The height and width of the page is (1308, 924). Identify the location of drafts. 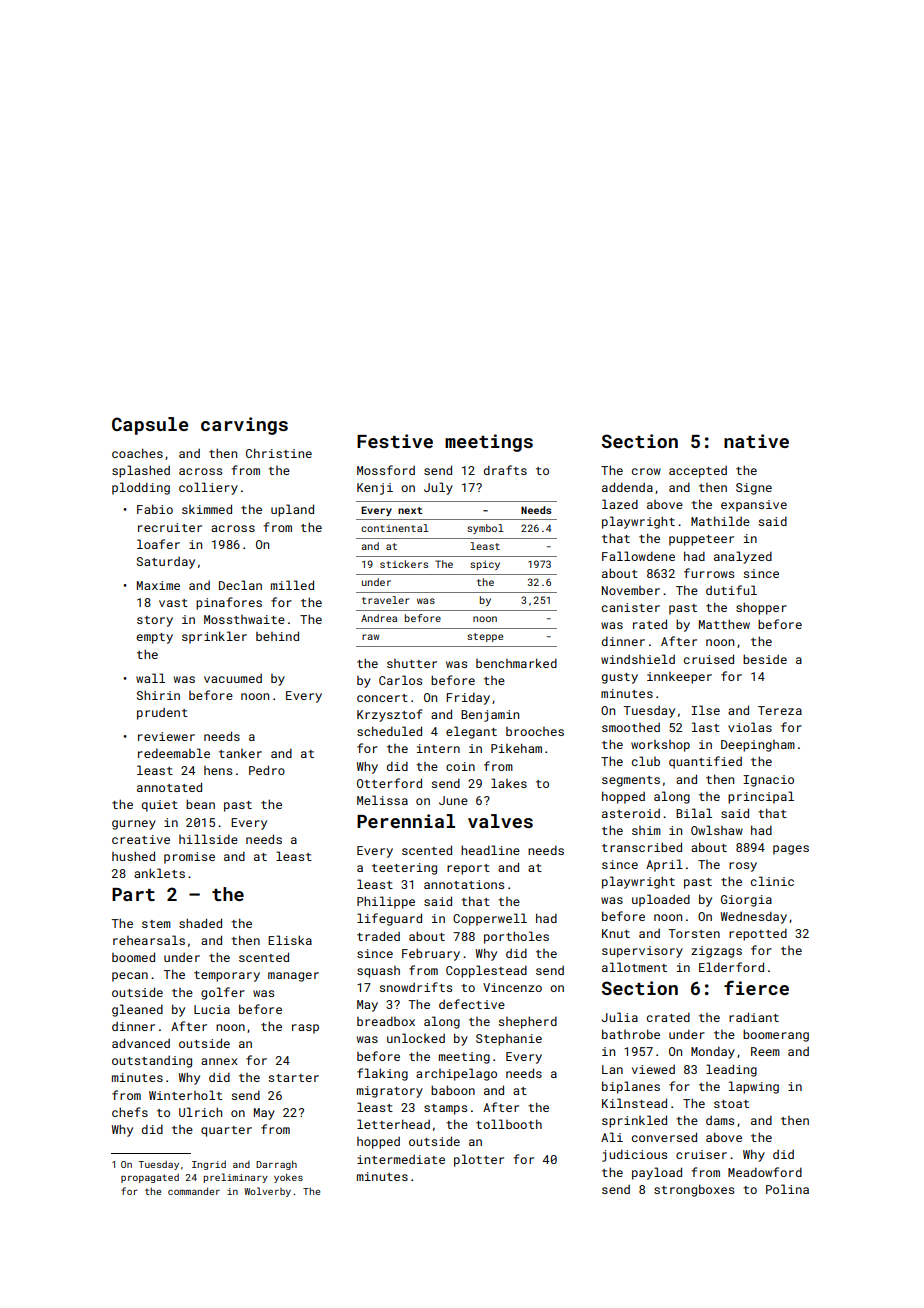
(505, 470).
